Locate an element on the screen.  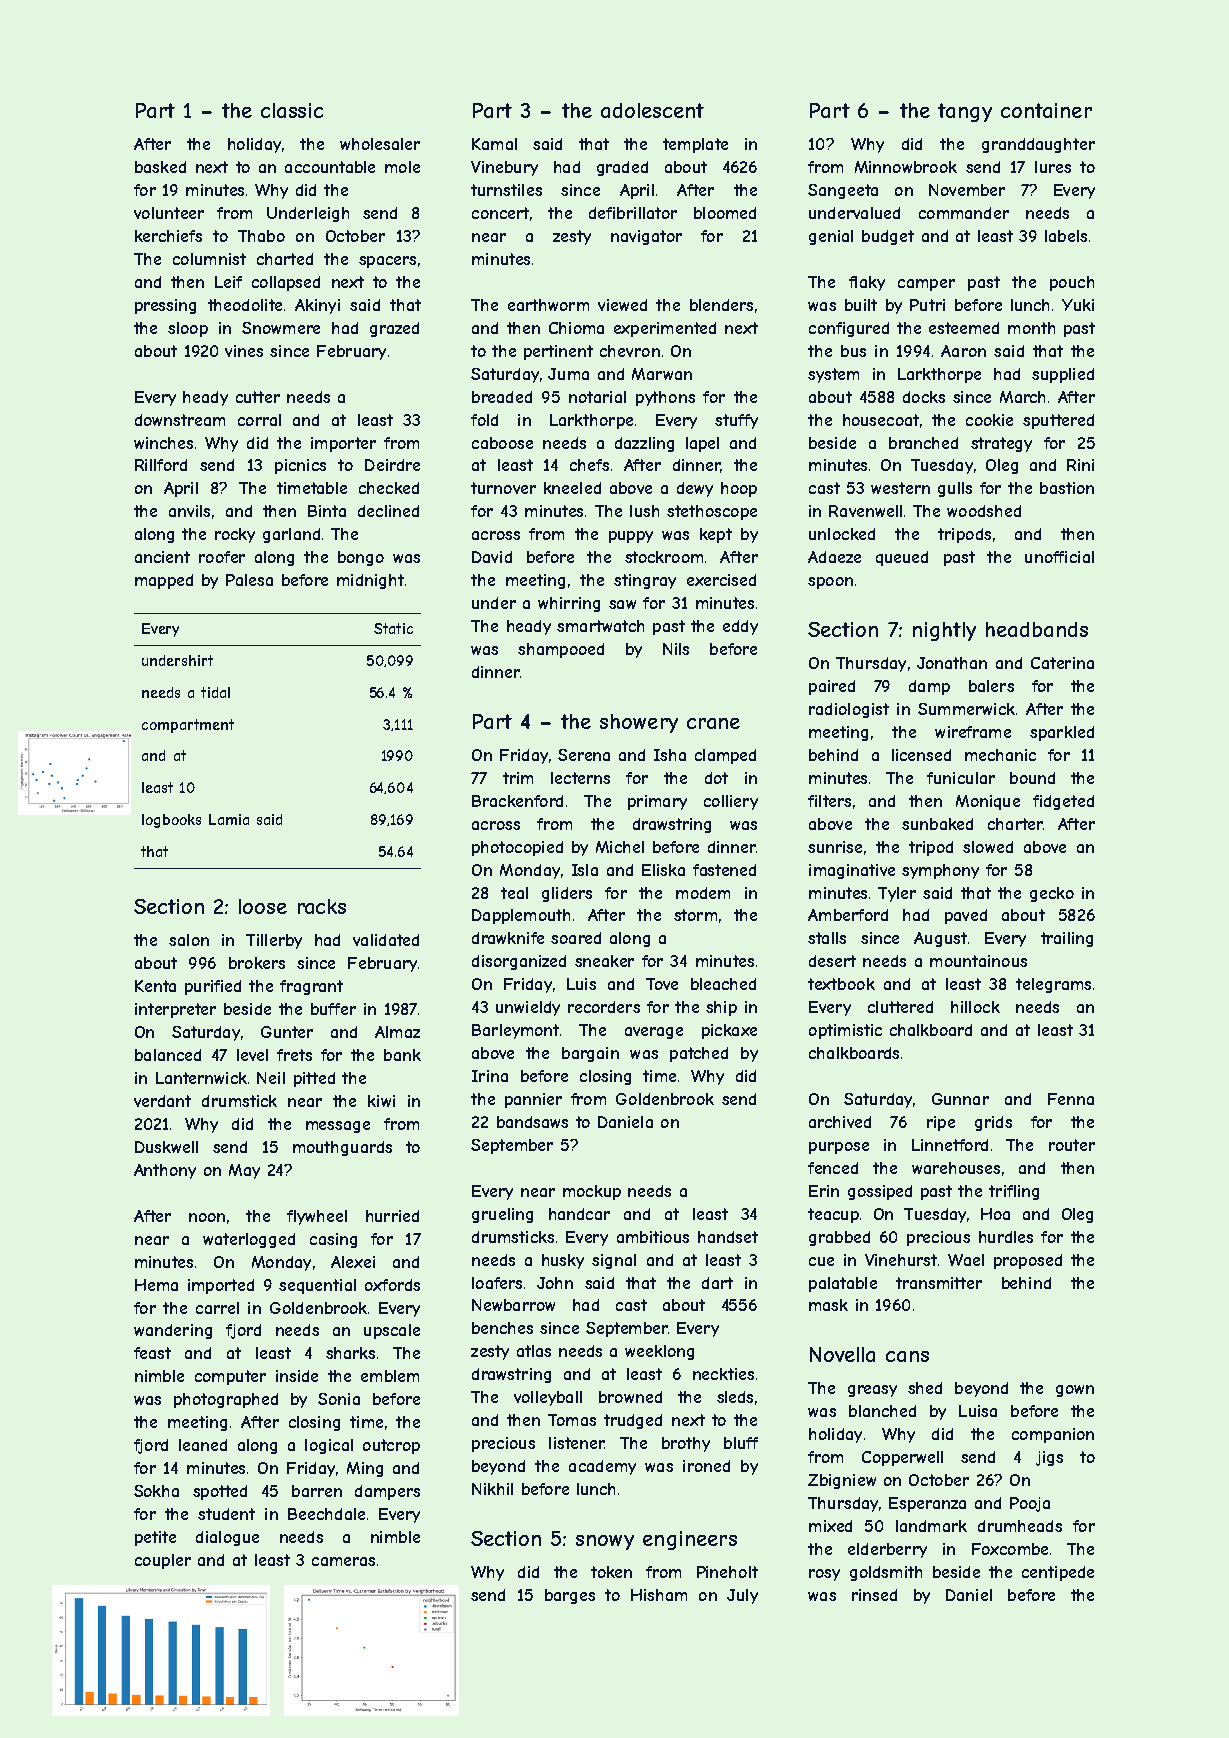
gown is located at coordinates (1075, 1391).
